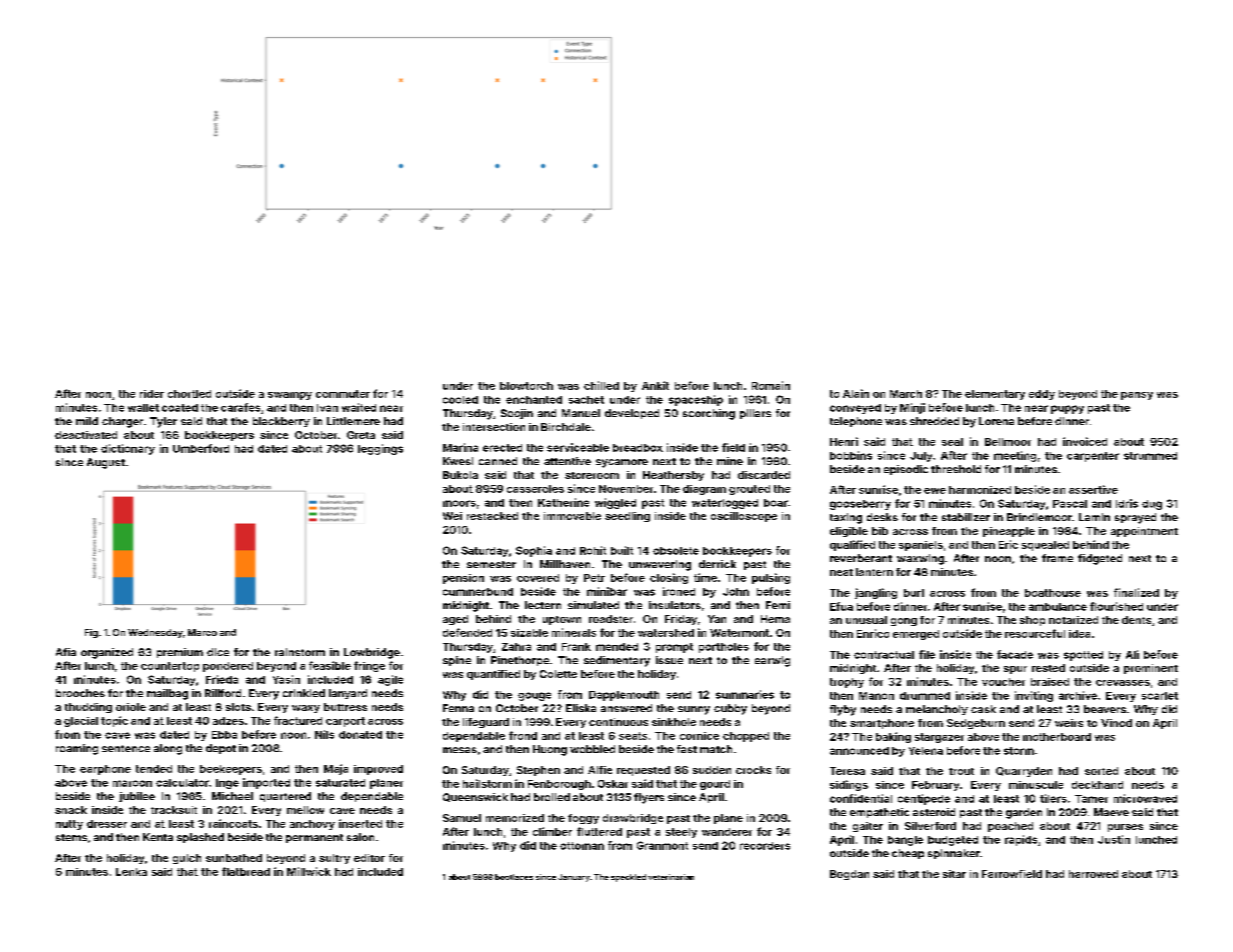 This document has height=952, width=1233. I want to click on Umberford, so click(201, 448).
